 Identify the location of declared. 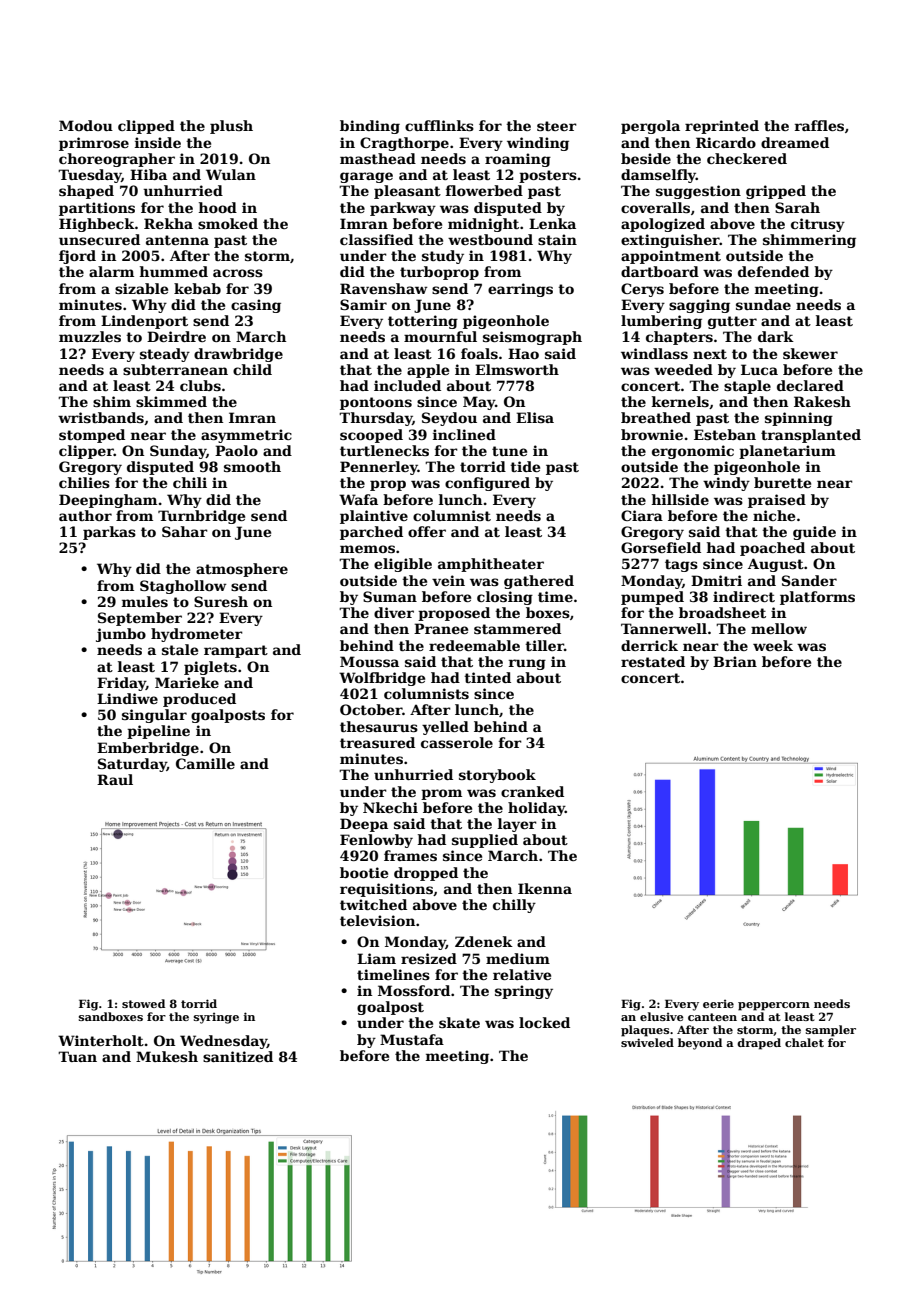
(810, 385).
